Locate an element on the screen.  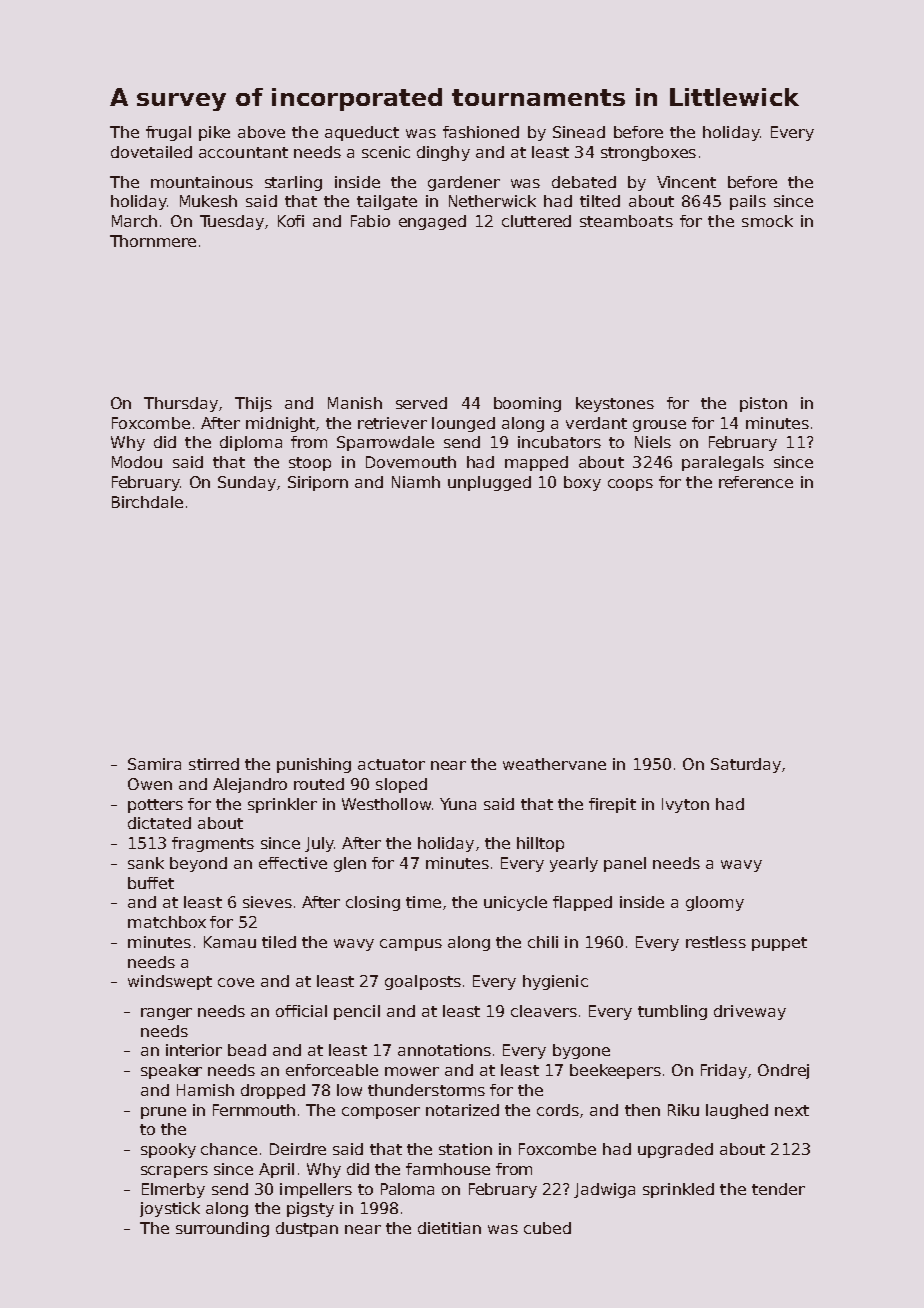
Samira is located at coordinates (154, 764).
